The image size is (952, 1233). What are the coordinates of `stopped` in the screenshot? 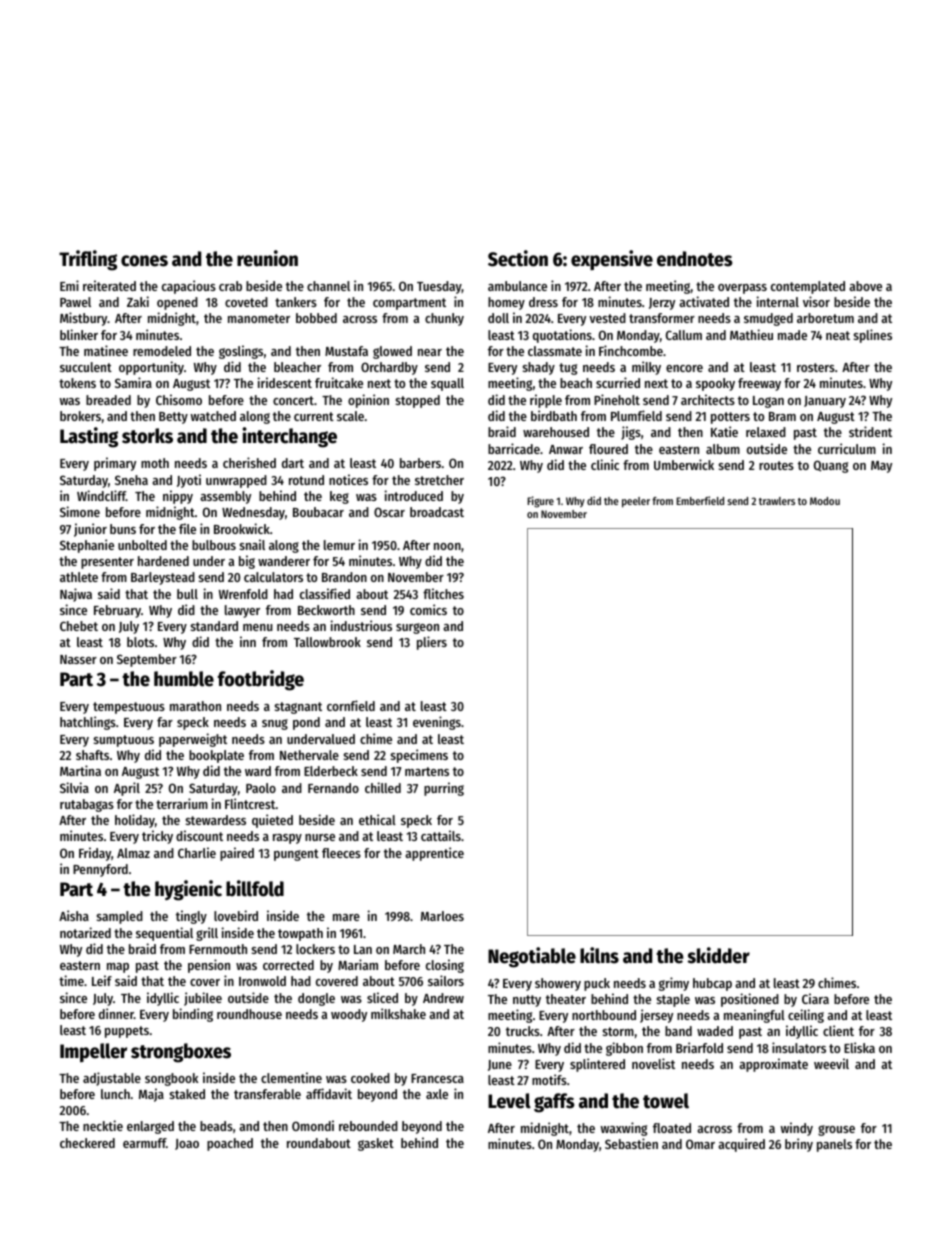 It's located at (418, 401).
